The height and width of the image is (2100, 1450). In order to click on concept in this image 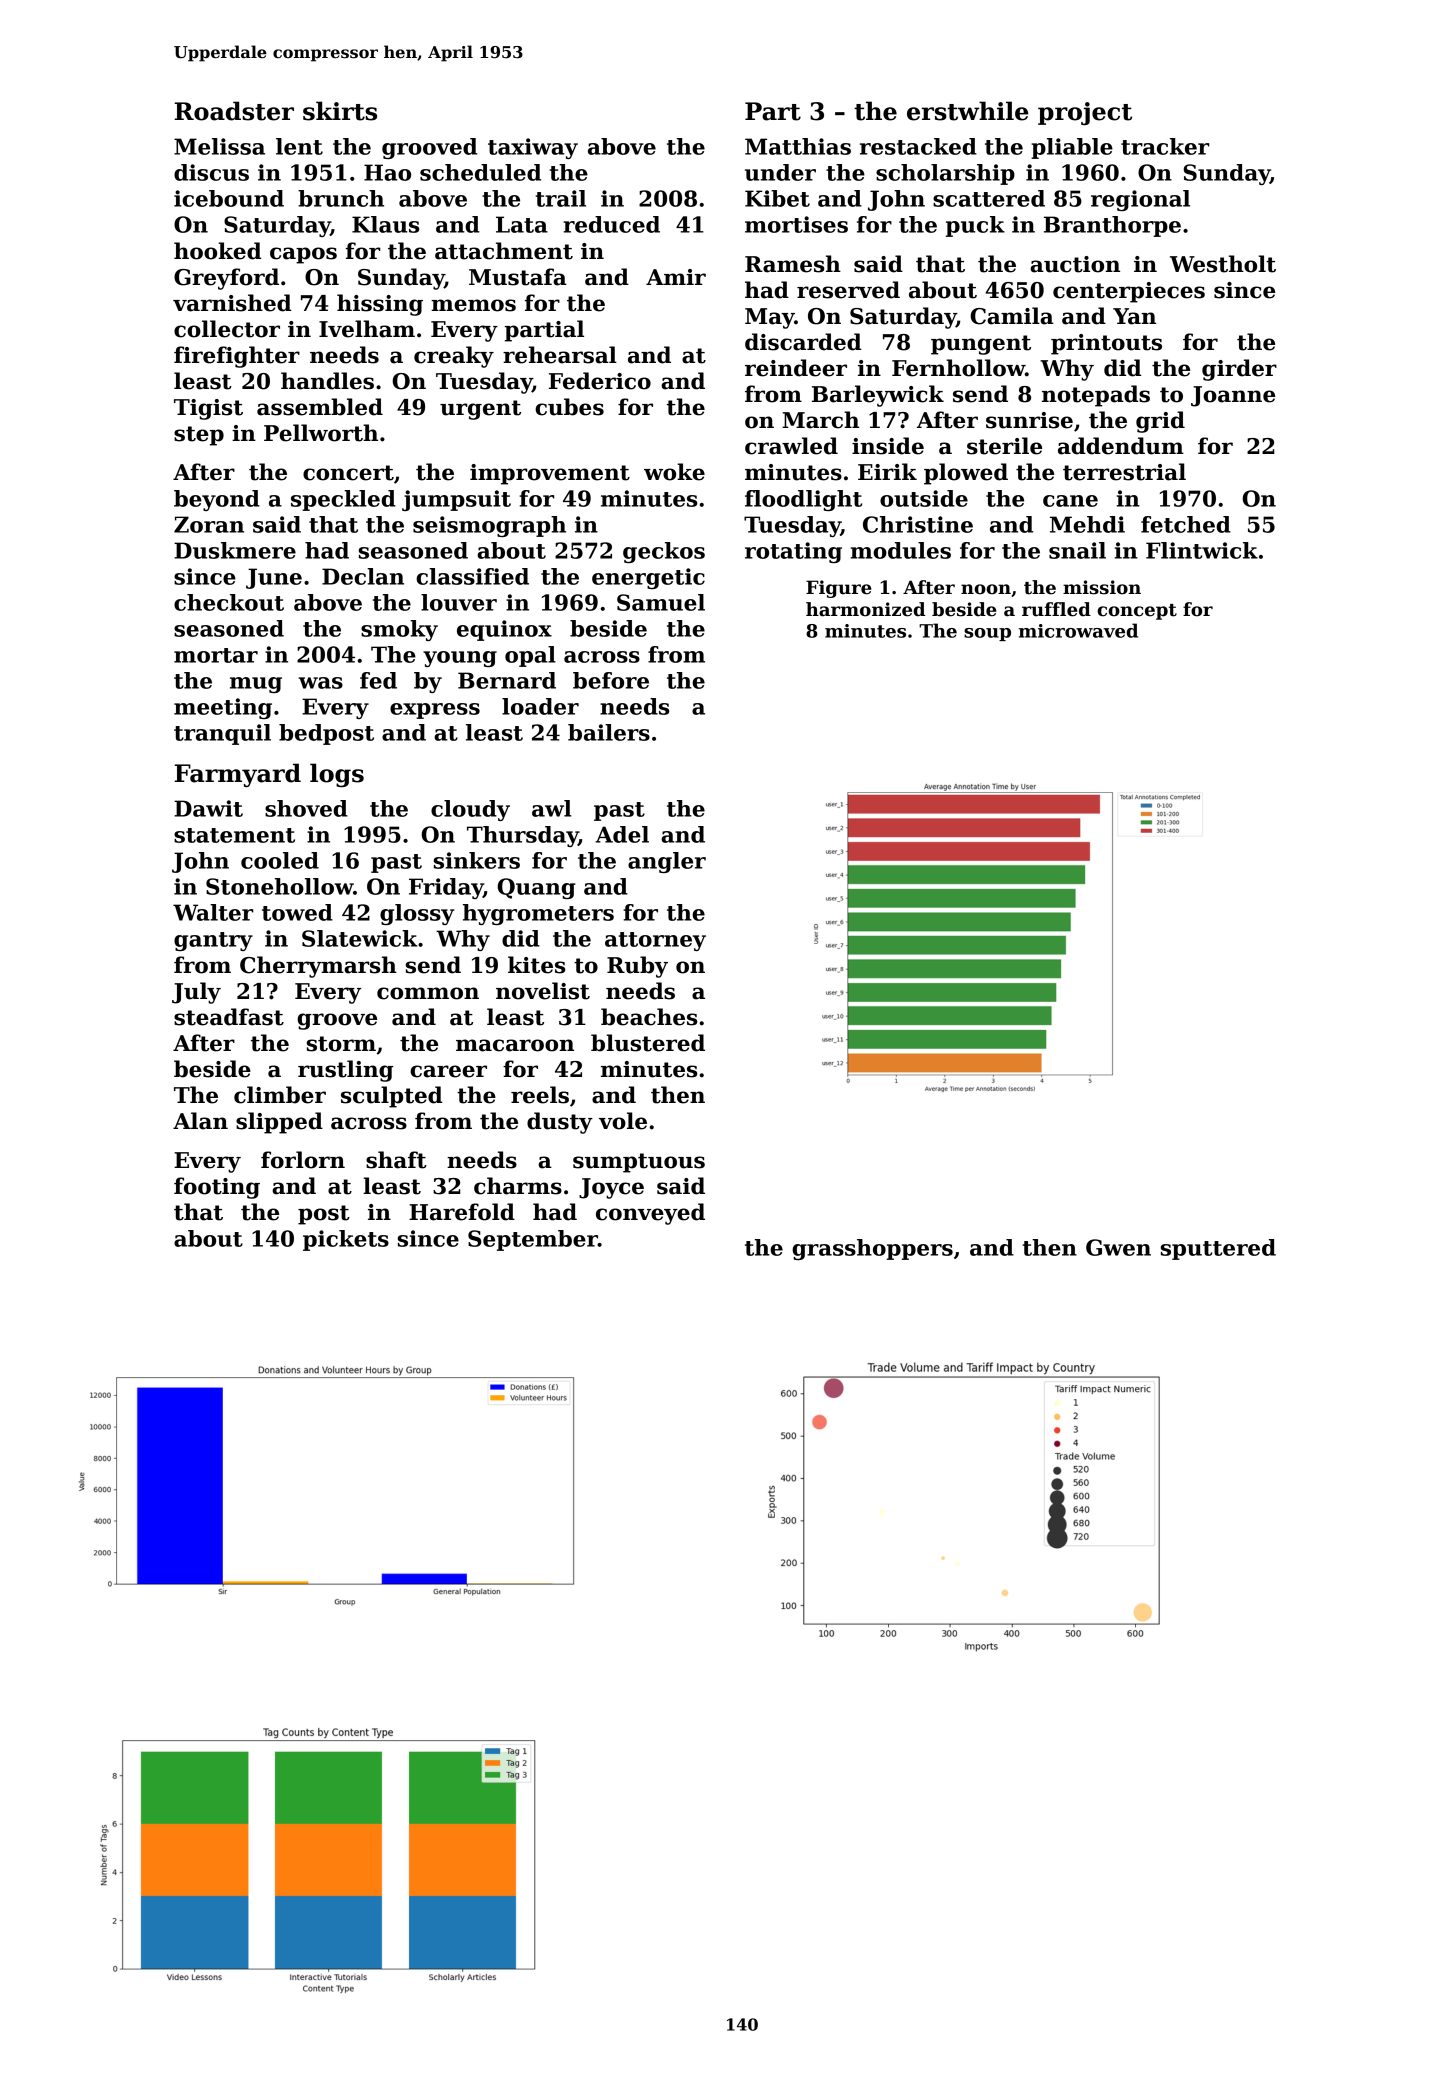, I will do `click(1137, 612)`.
